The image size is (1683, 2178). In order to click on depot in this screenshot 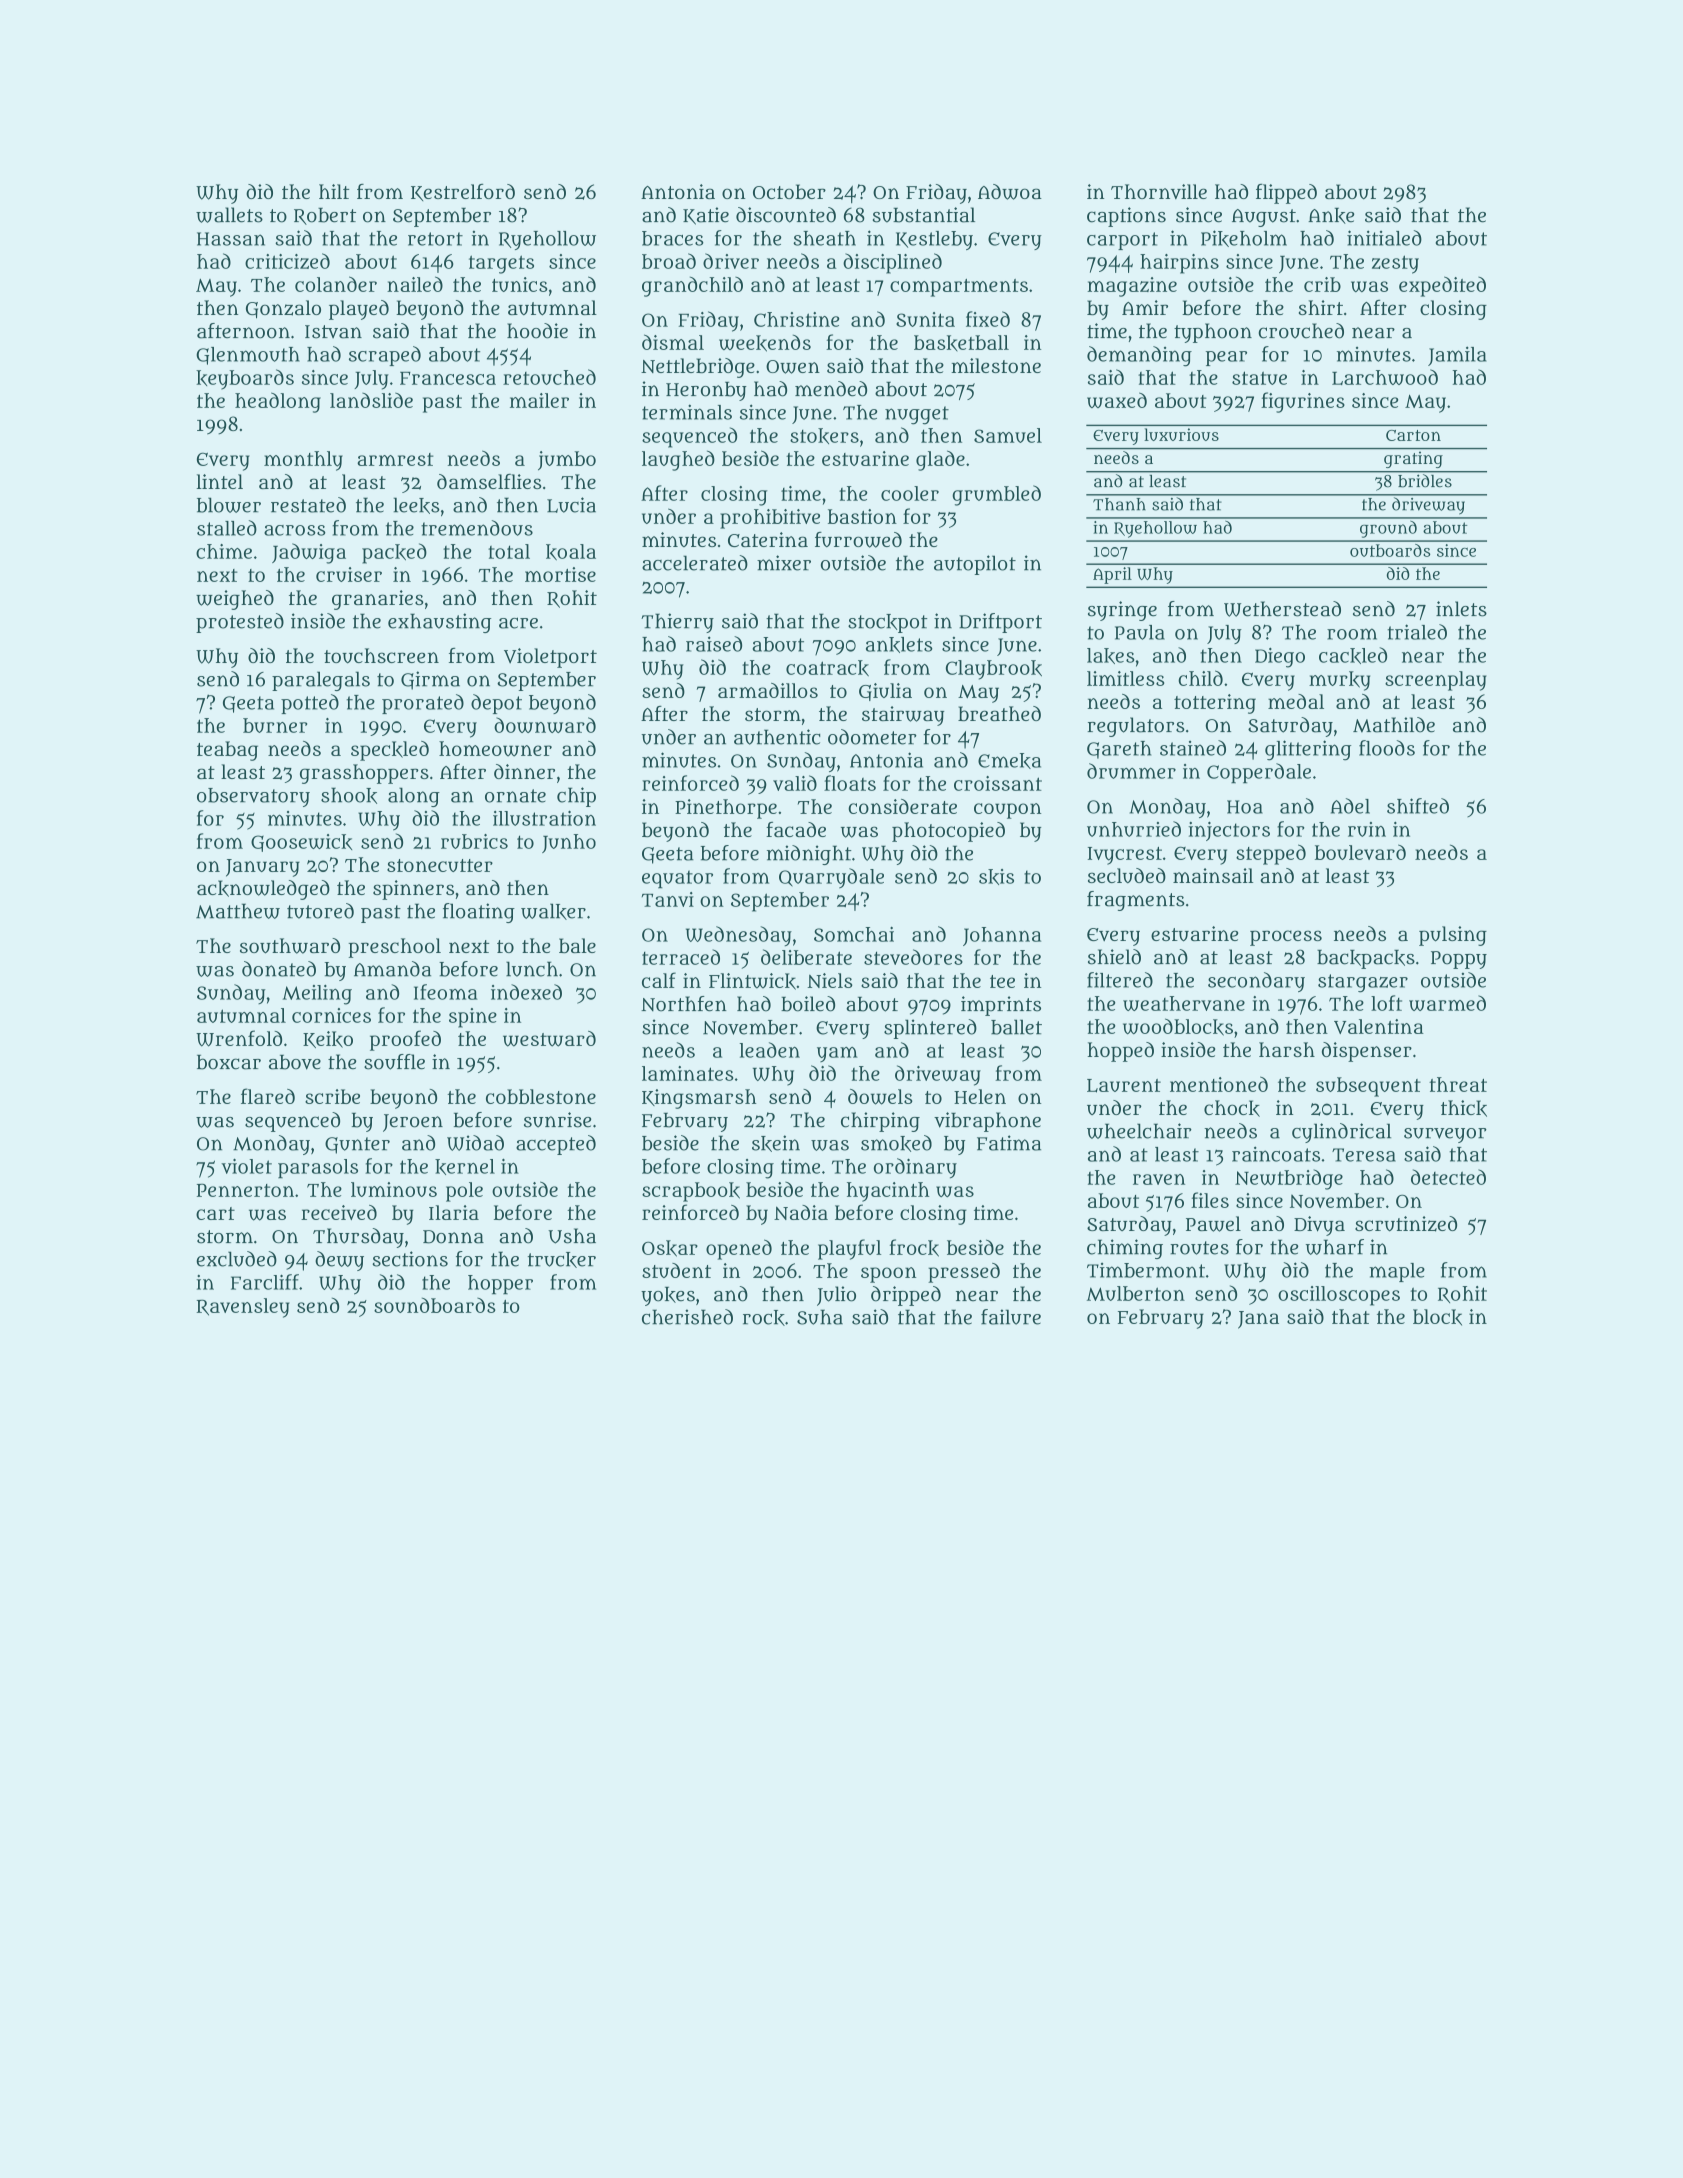, I will do `click(496, 704)`.
